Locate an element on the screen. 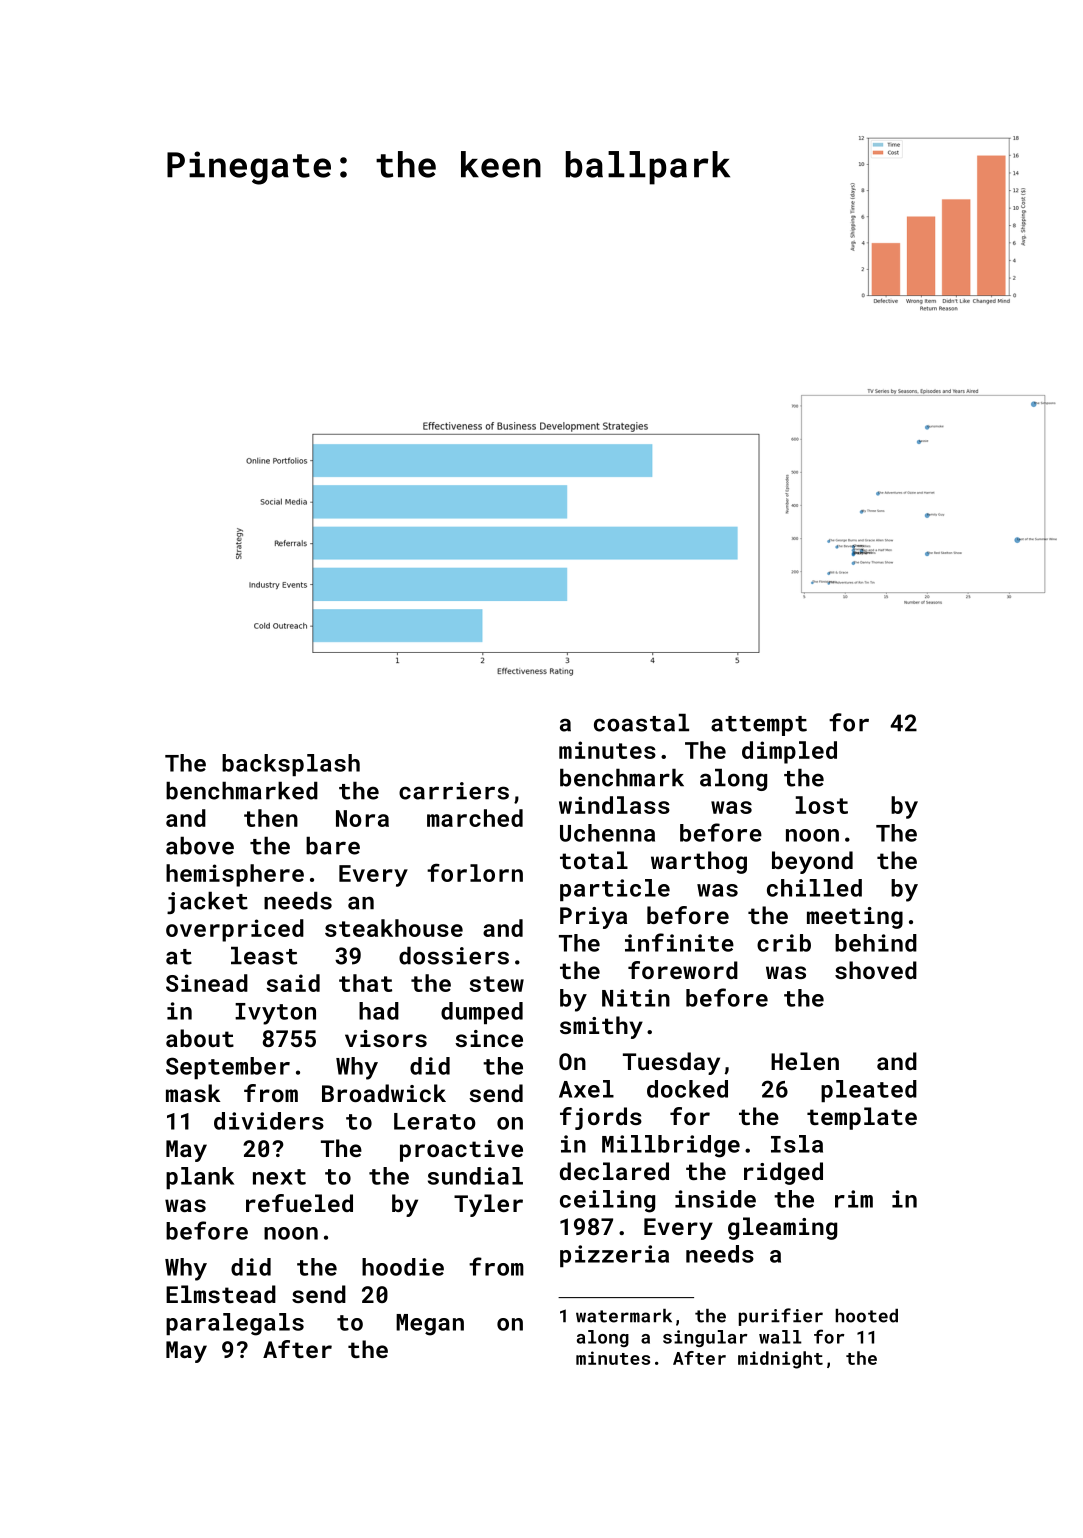  hemisphere is located at coordinates (235, 875).
